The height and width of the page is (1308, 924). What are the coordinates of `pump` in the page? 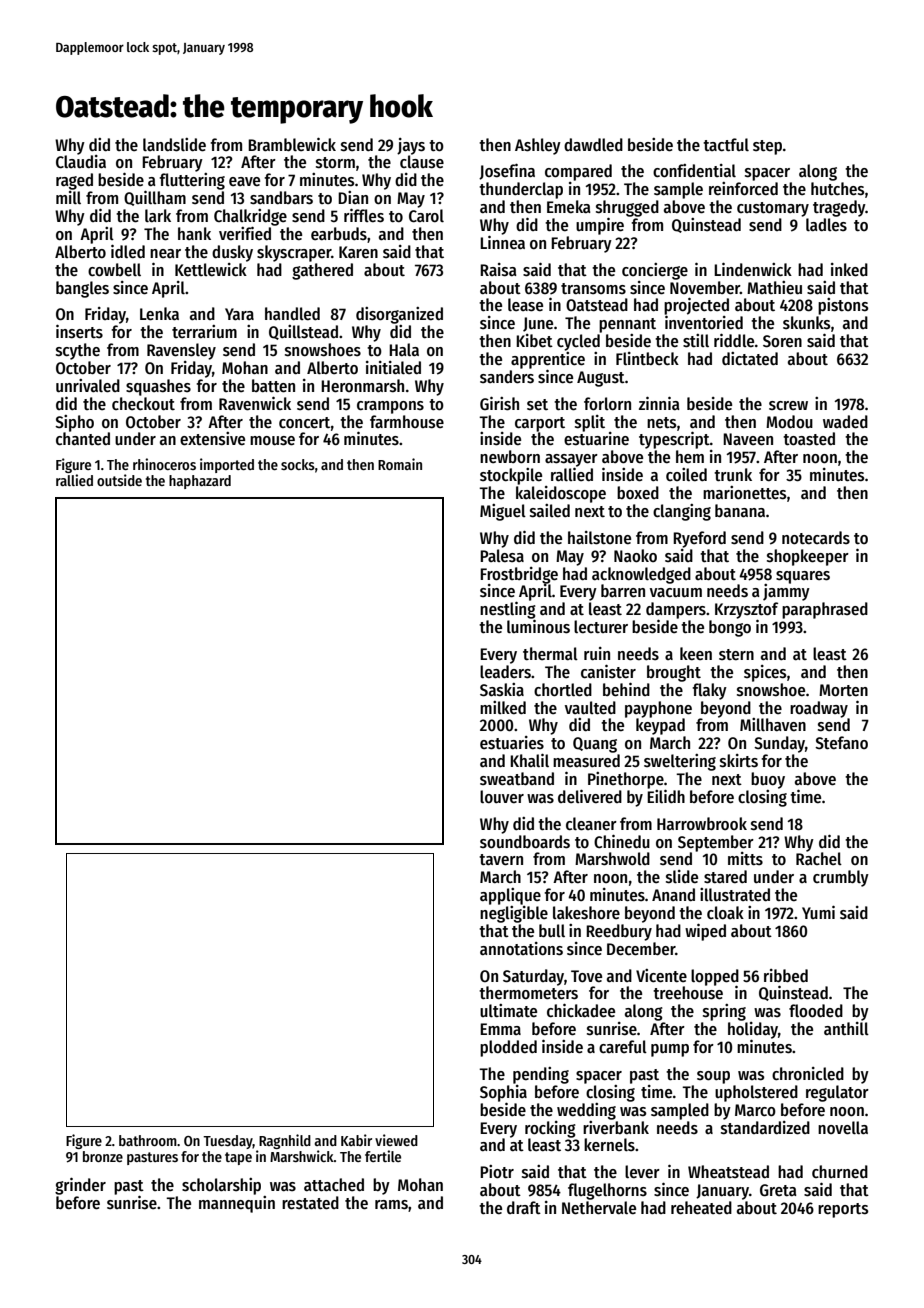 It's located at (670, 1050).
